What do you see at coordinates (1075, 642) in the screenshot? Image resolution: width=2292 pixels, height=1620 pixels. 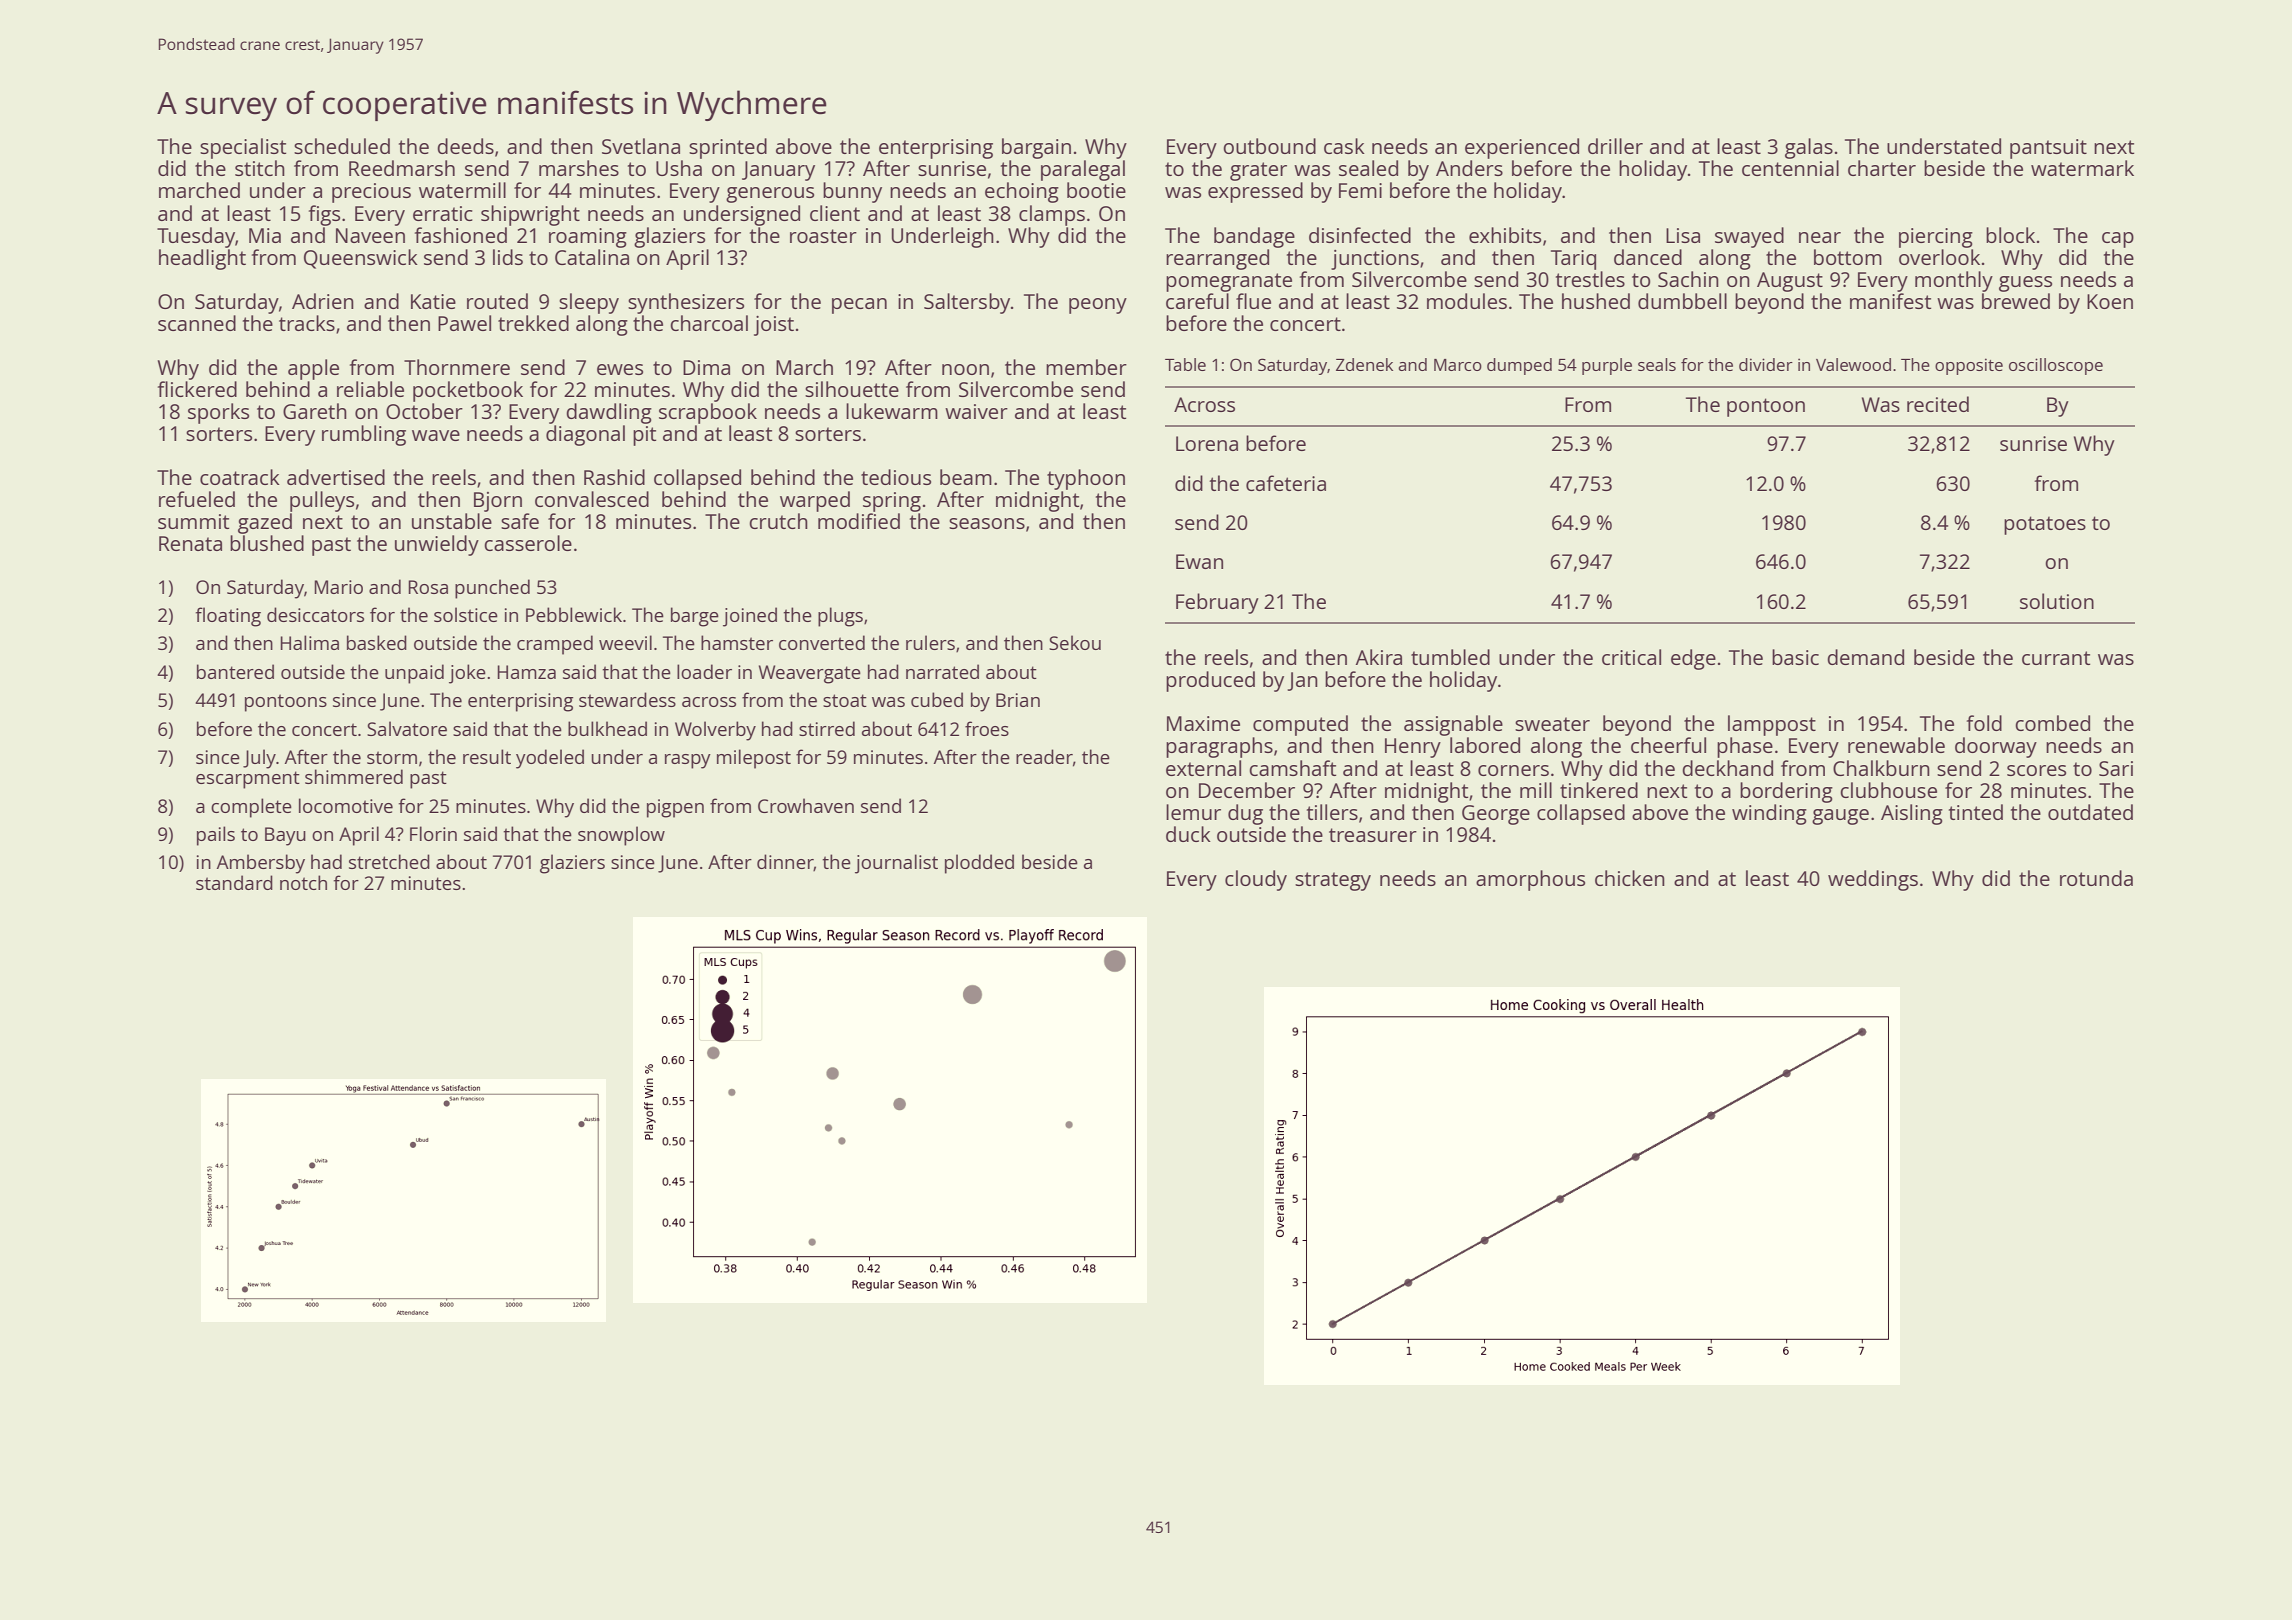 I see `Sekou` at bounding box center [1075, 642].
